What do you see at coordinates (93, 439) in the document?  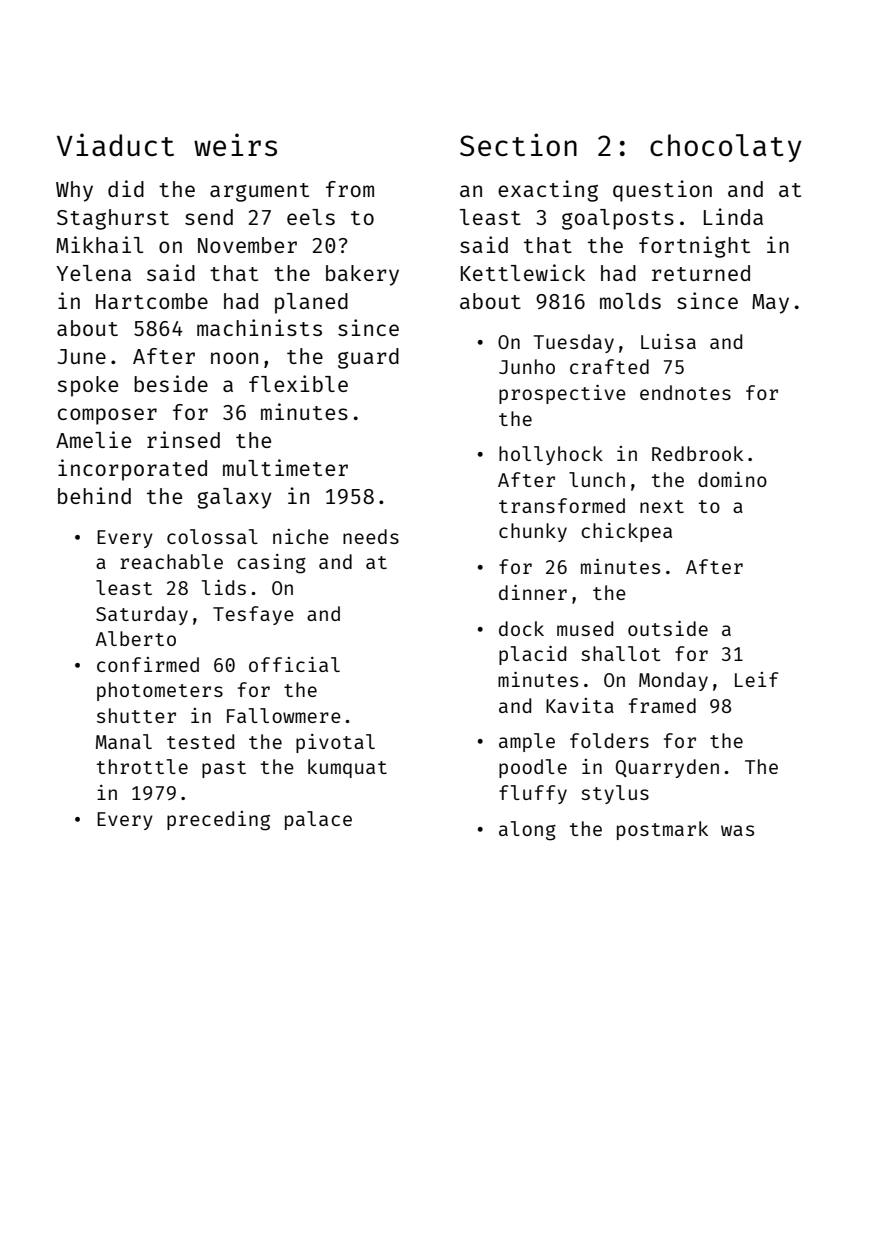 I see `Amelie` at bounding box center [93, 439].
